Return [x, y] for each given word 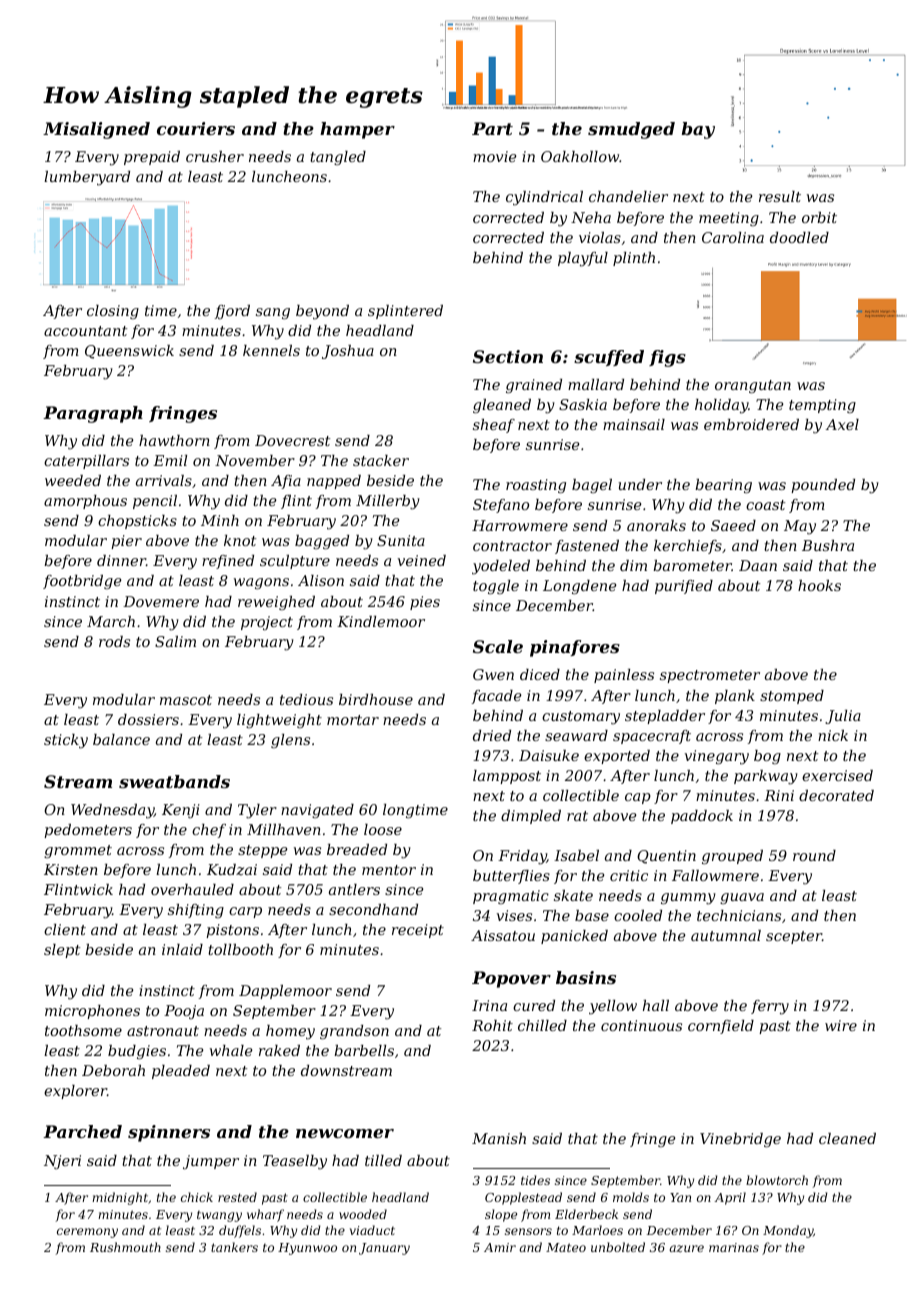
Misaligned [96, 130]
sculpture [295, 562]
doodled [799, 237]
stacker [381, 460]
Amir [500, 1247]
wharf [265, 1215]
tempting [822, 406]
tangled [338, 158]
